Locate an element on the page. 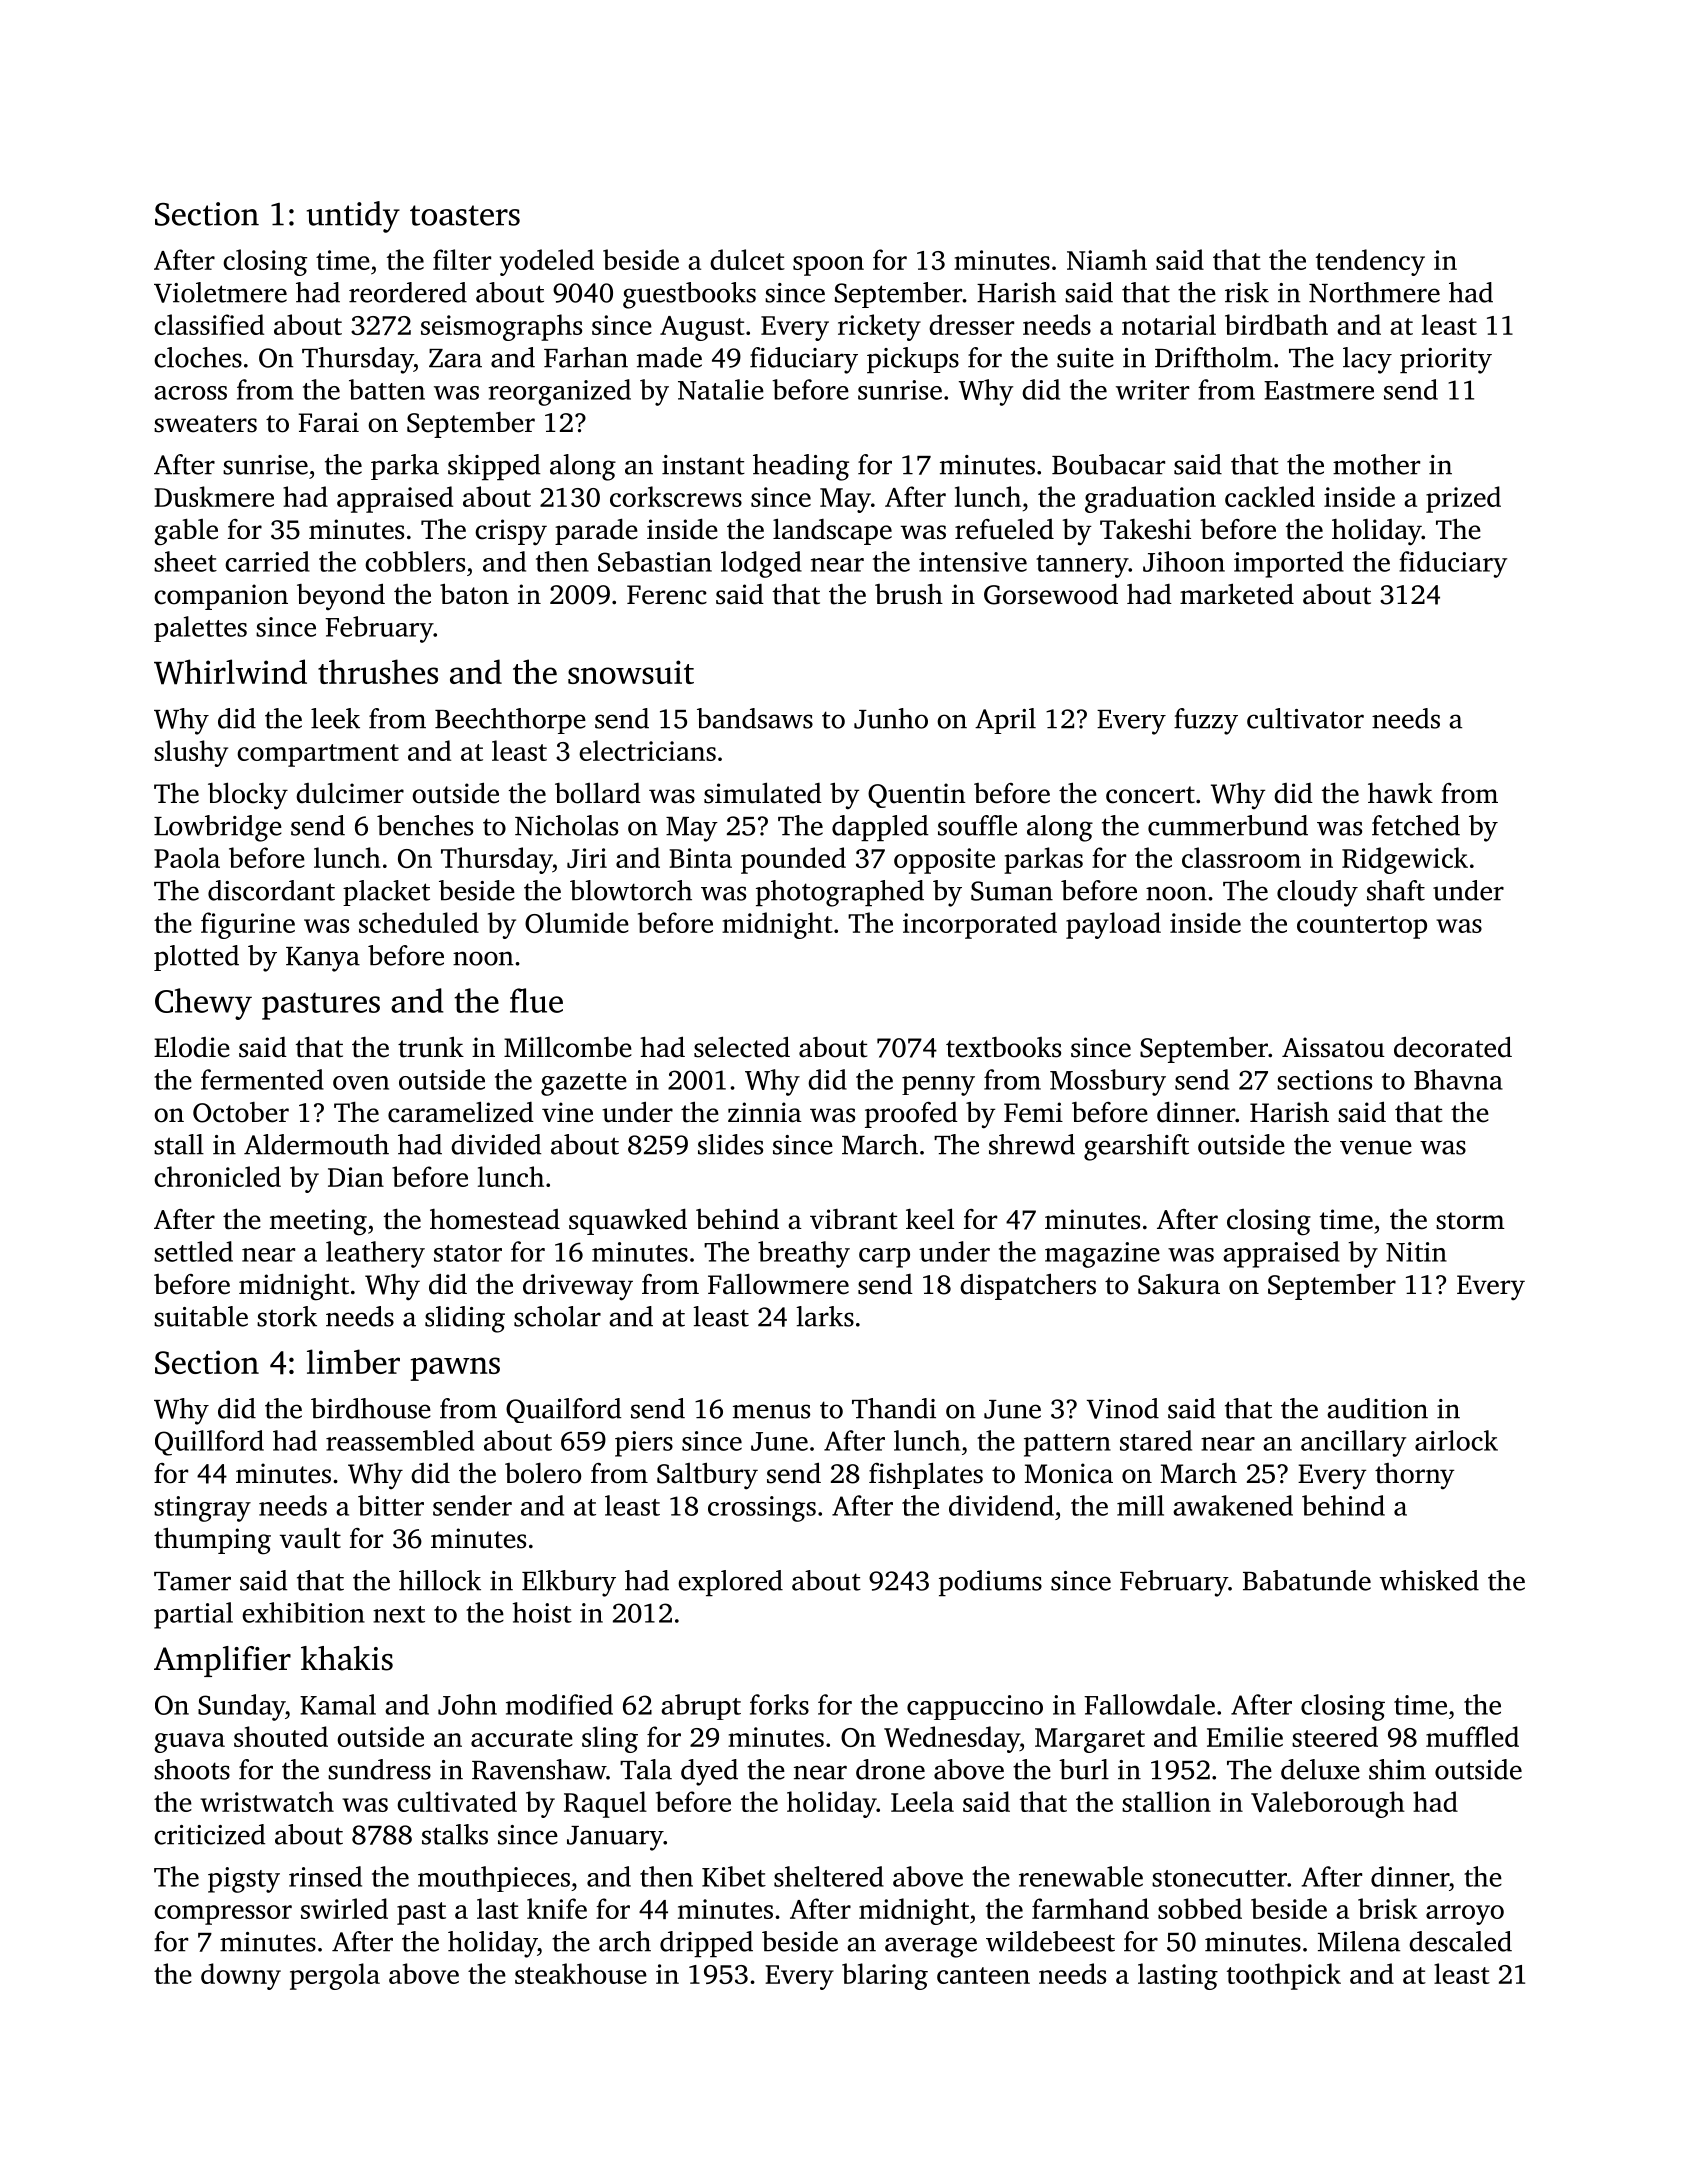  Sakura is located at coordinates (1179, 1284).
